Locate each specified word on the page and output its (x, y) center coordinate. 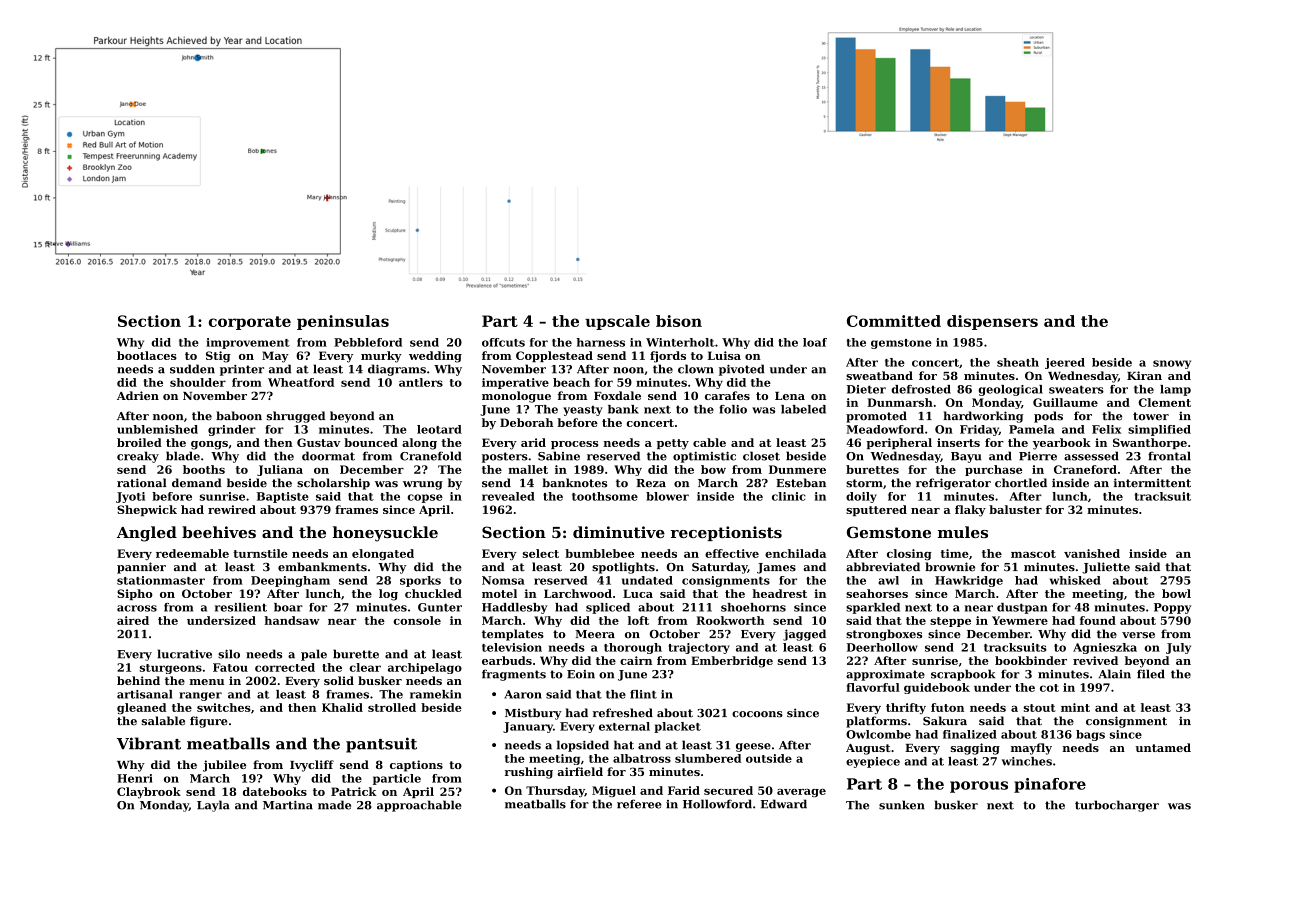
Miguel (614, 791)
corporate (250, 323)
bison (679, 321)
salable (163, 721)
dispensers (992, 322)
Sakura (945, 721)
